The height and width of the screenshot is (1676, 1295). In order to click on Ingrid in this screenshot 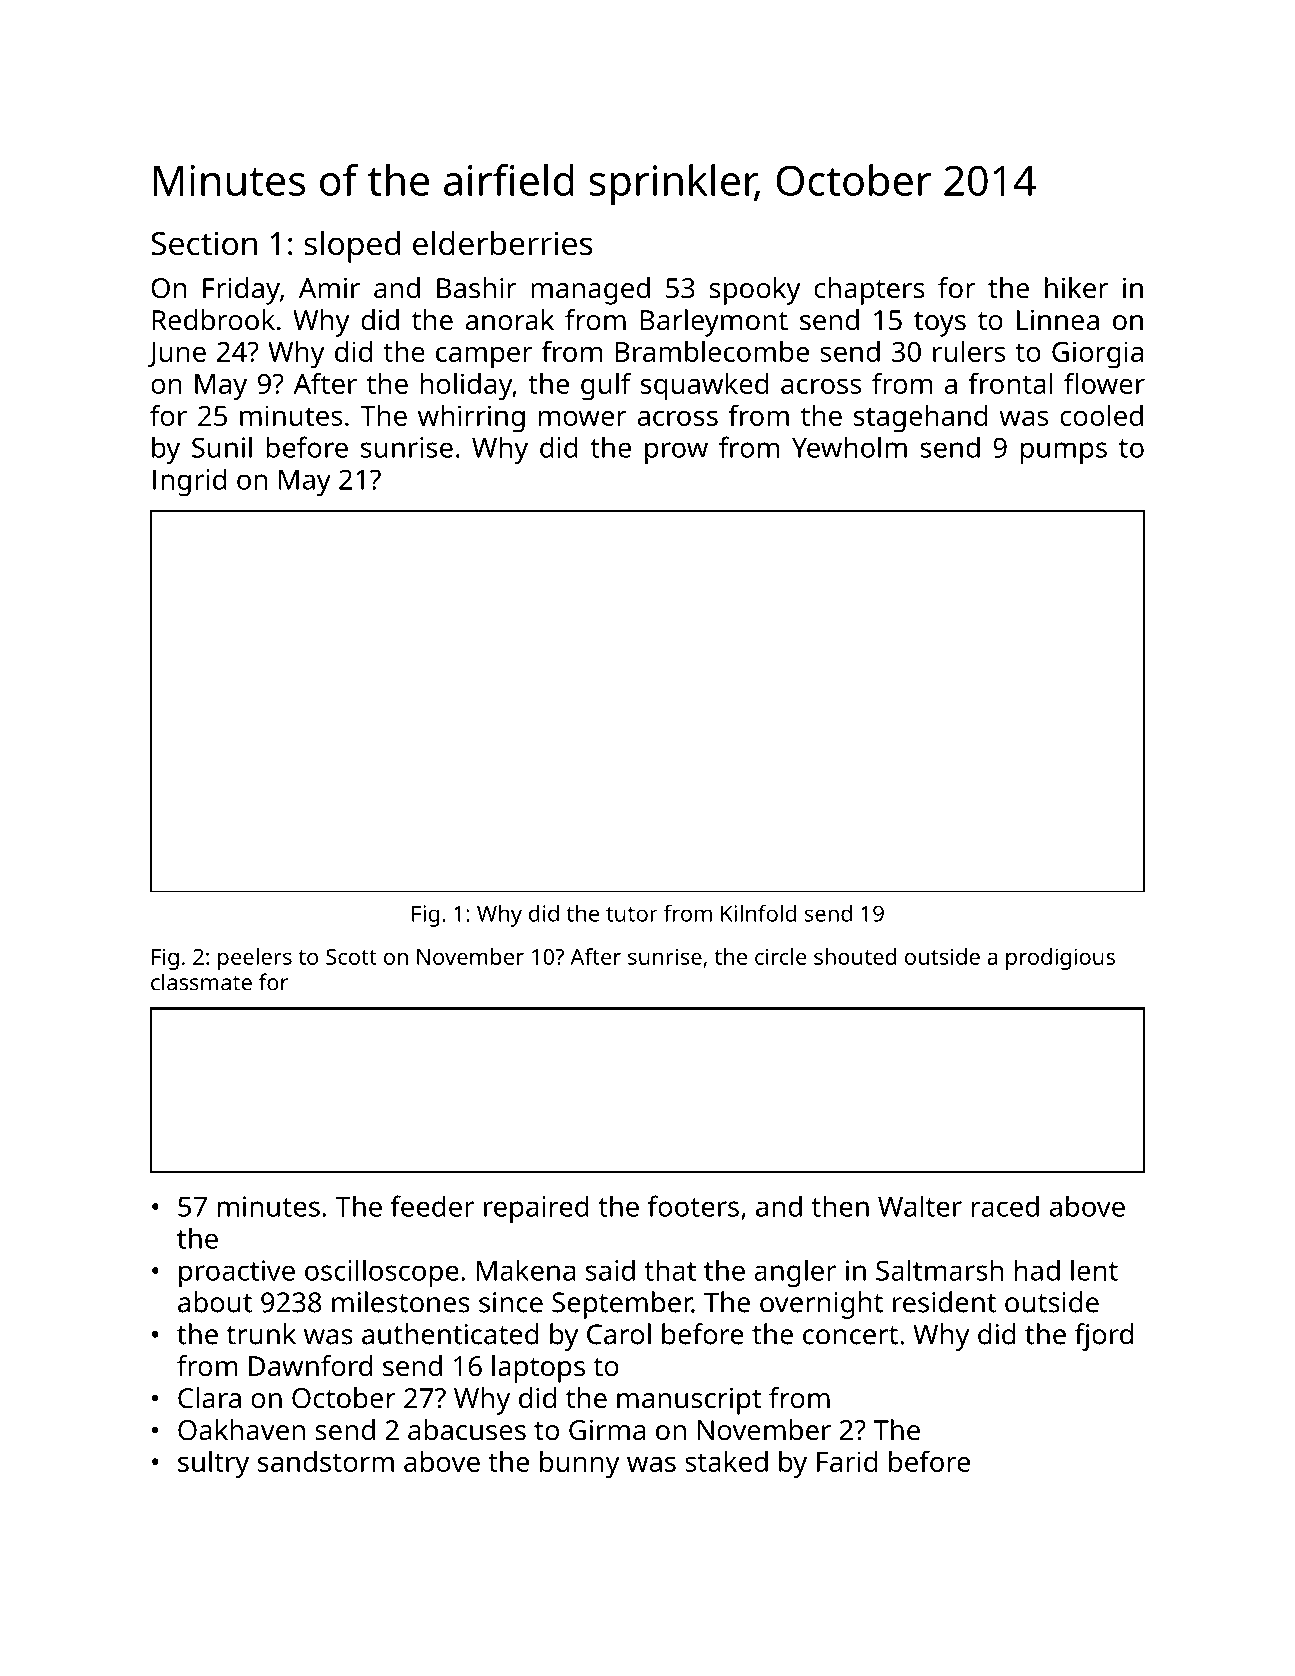, I will do `click(189, 482)`.
